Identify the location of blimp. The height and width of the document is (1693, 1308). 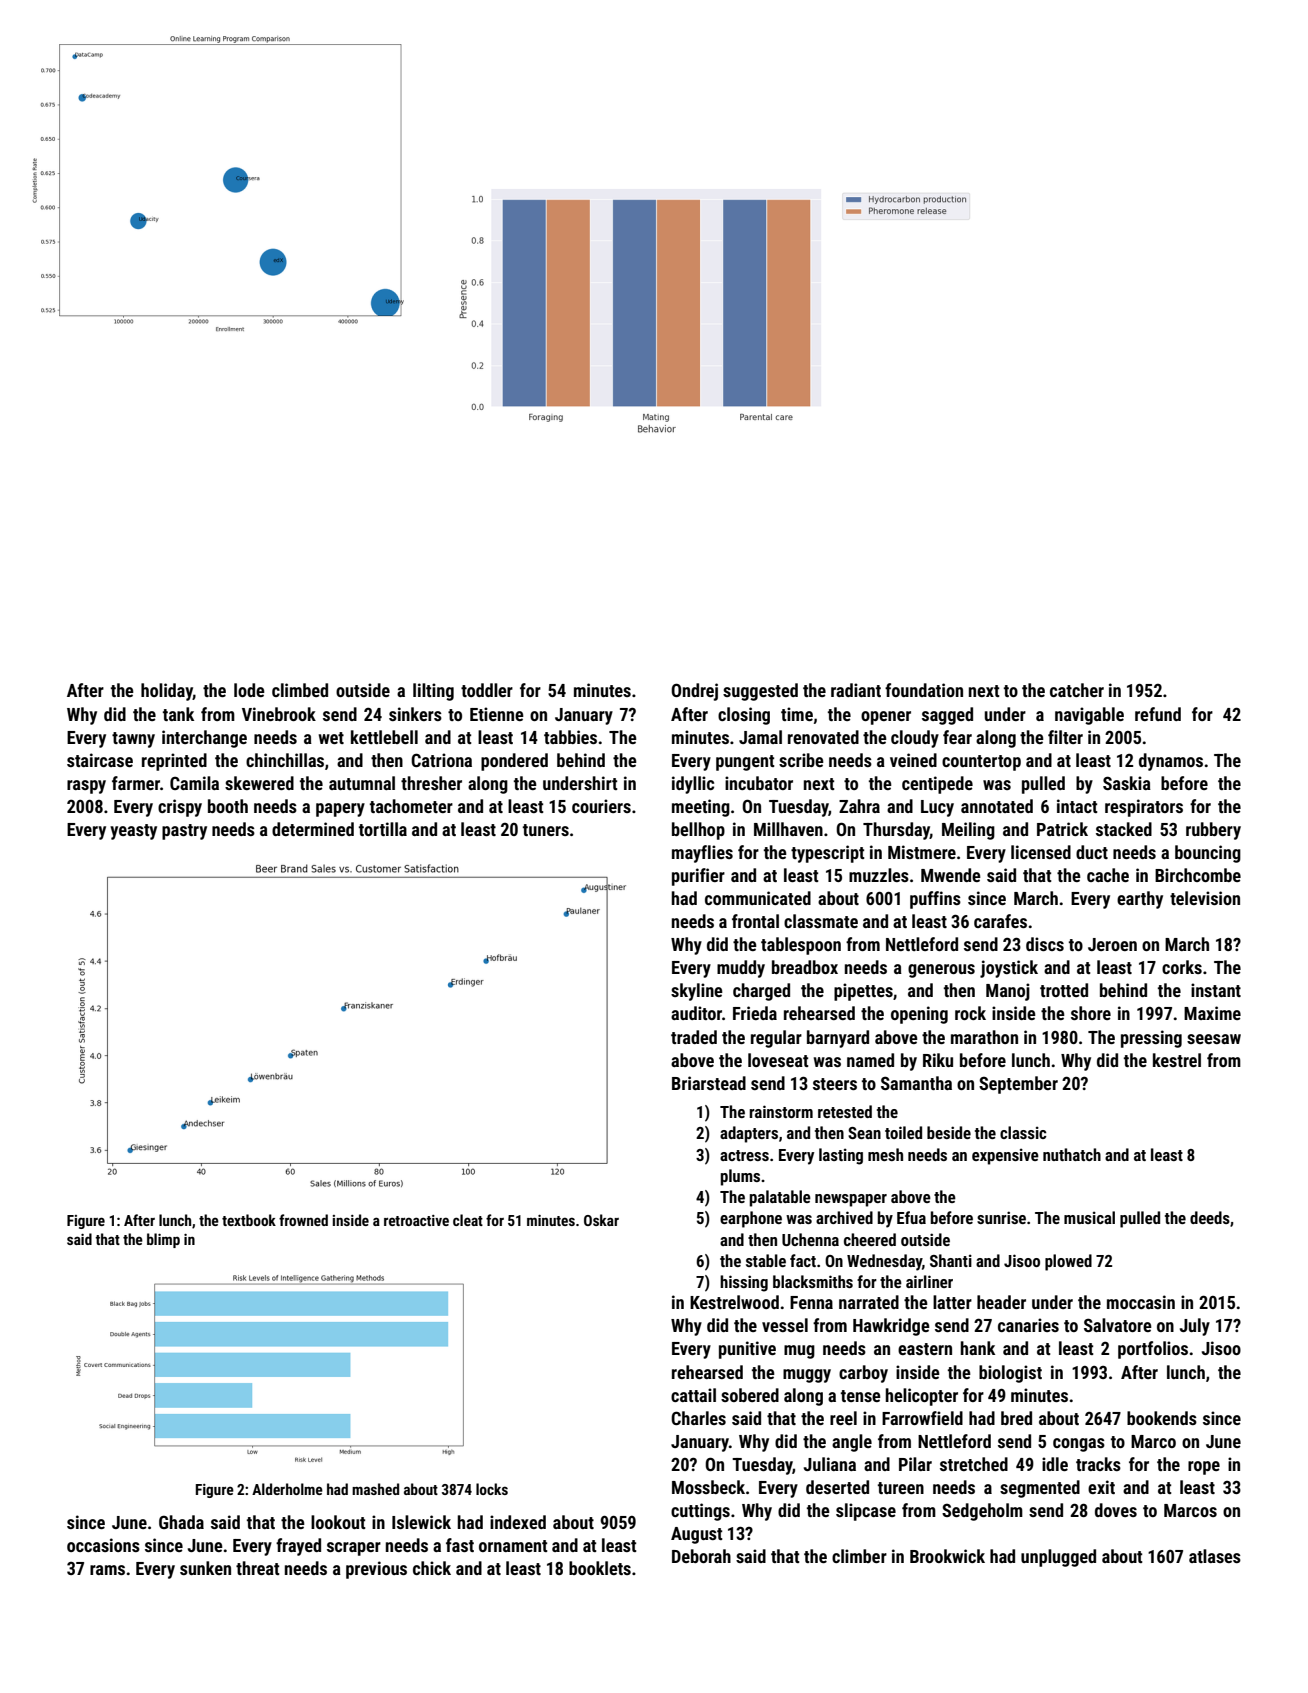
(163, 1240).
